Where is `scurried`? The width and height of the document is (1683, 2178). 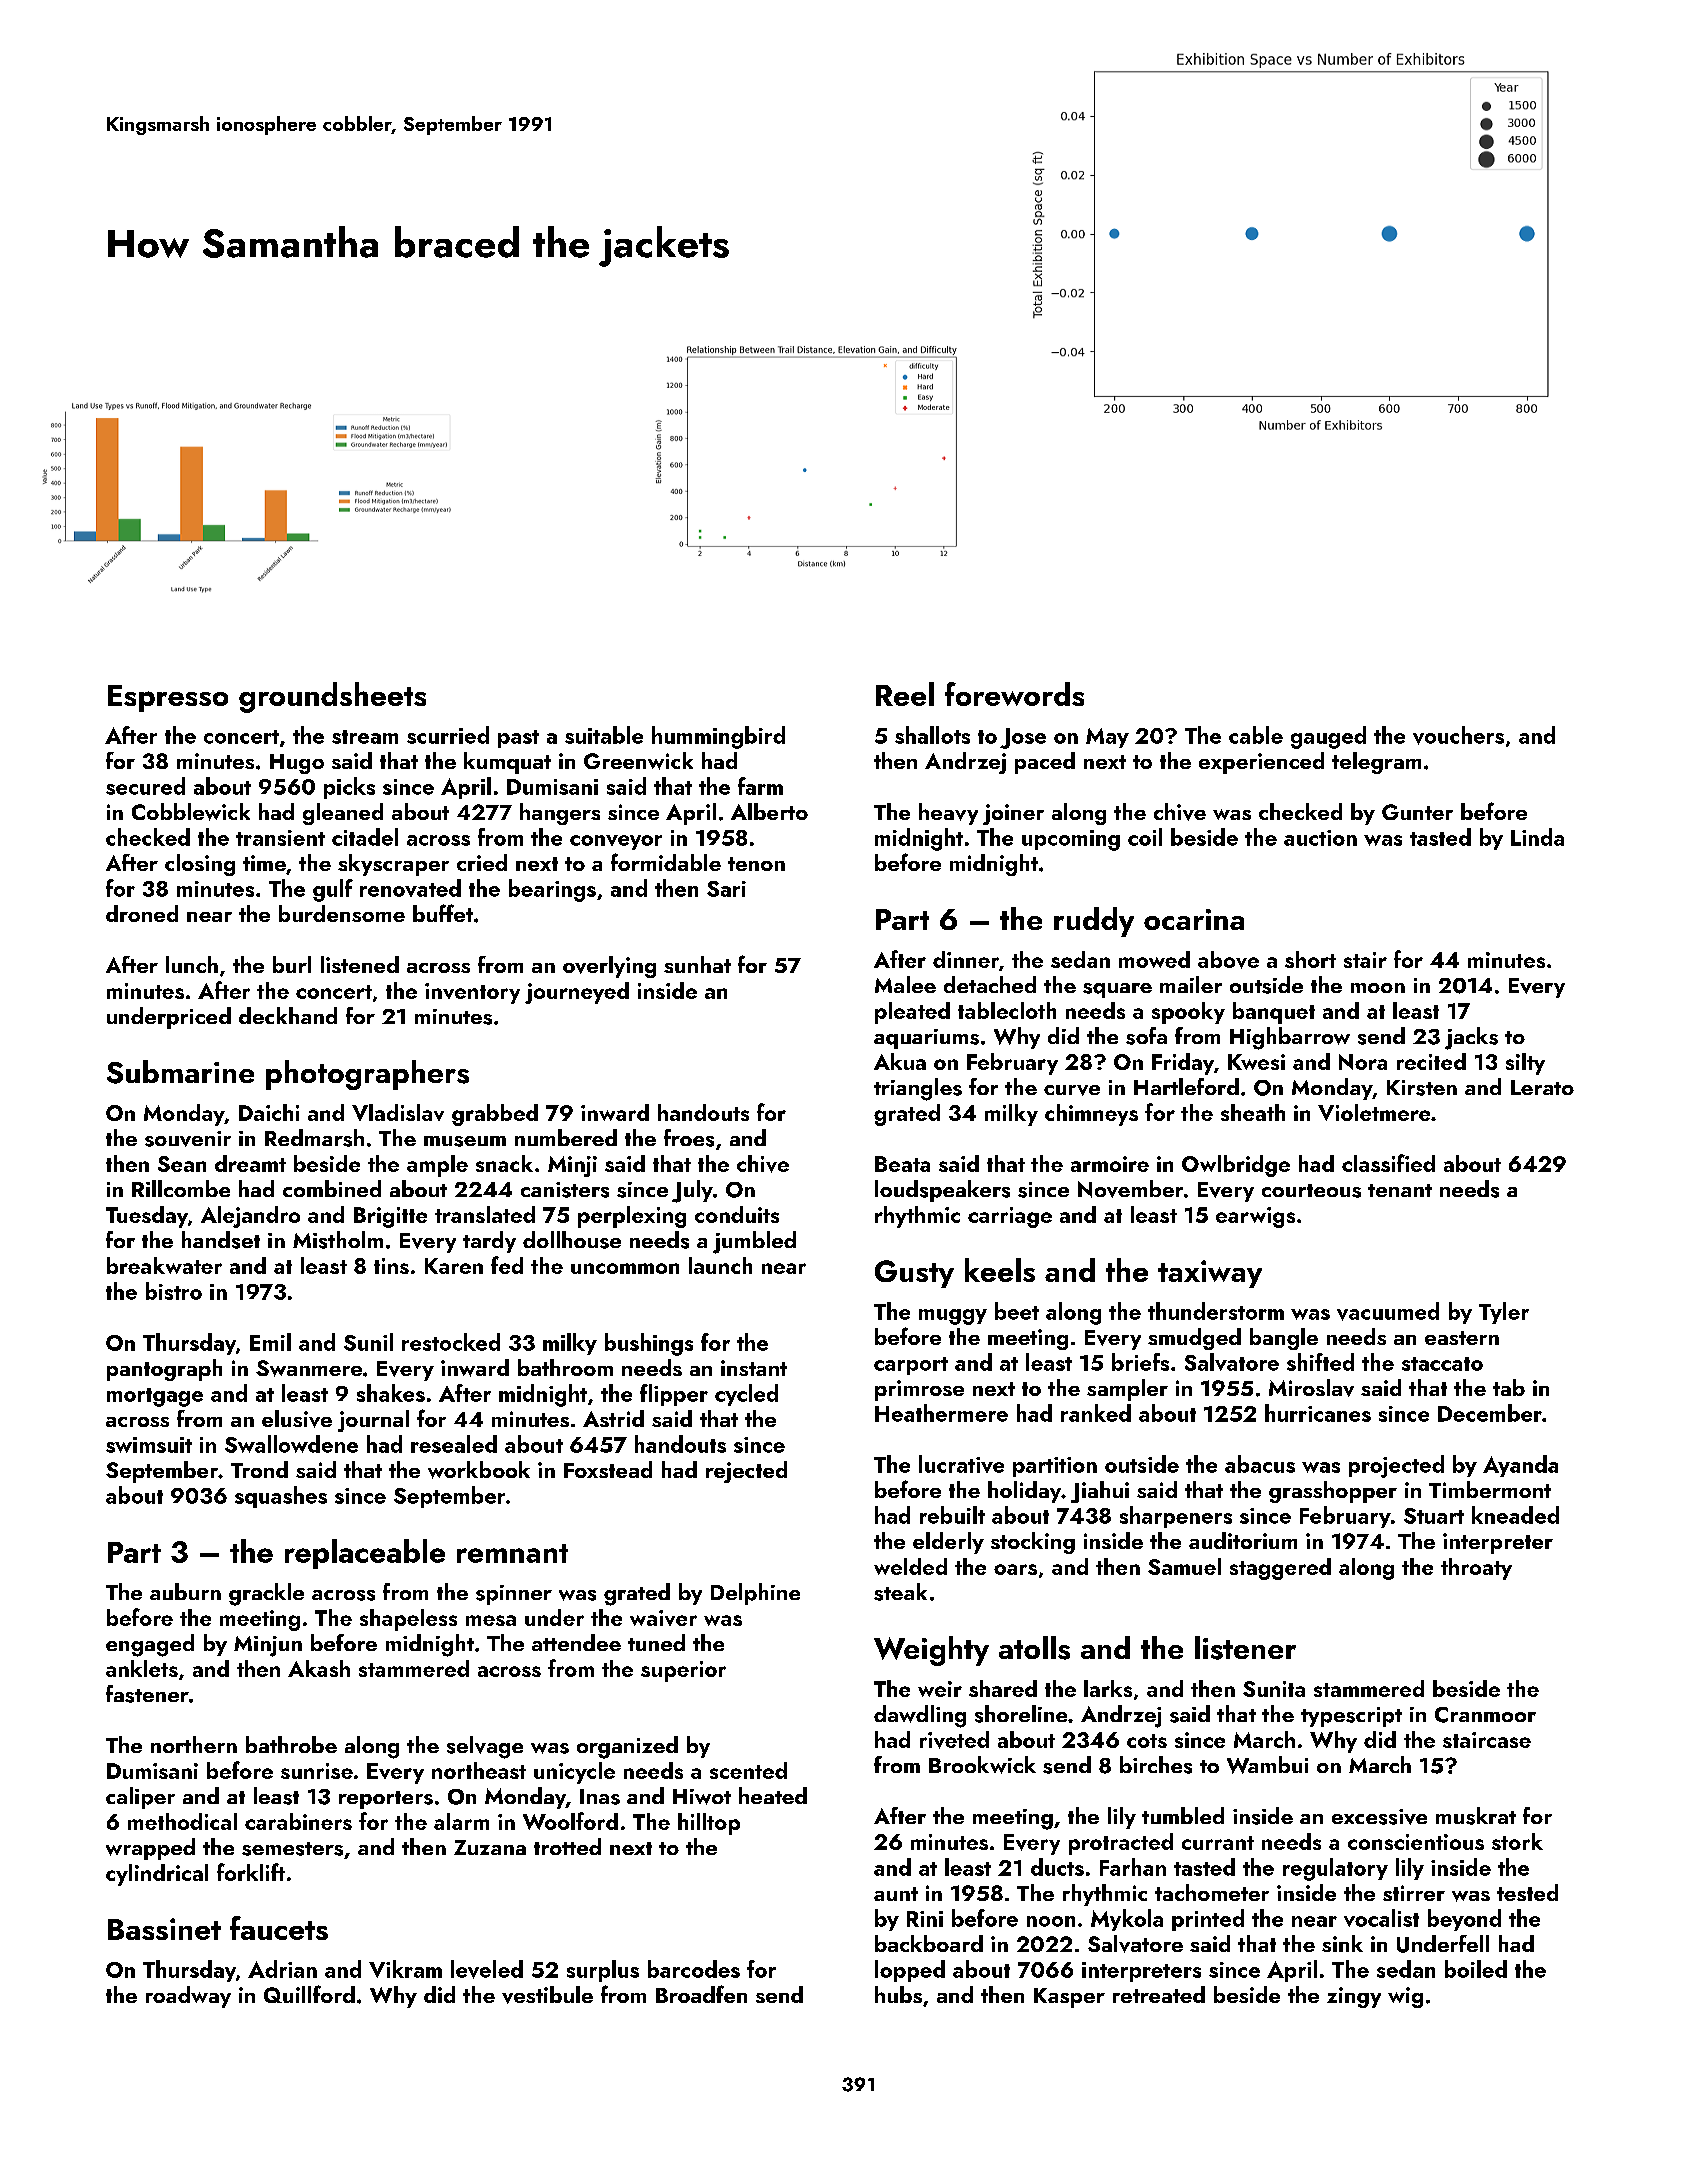
scurried is located at coordinates (448, 735).
